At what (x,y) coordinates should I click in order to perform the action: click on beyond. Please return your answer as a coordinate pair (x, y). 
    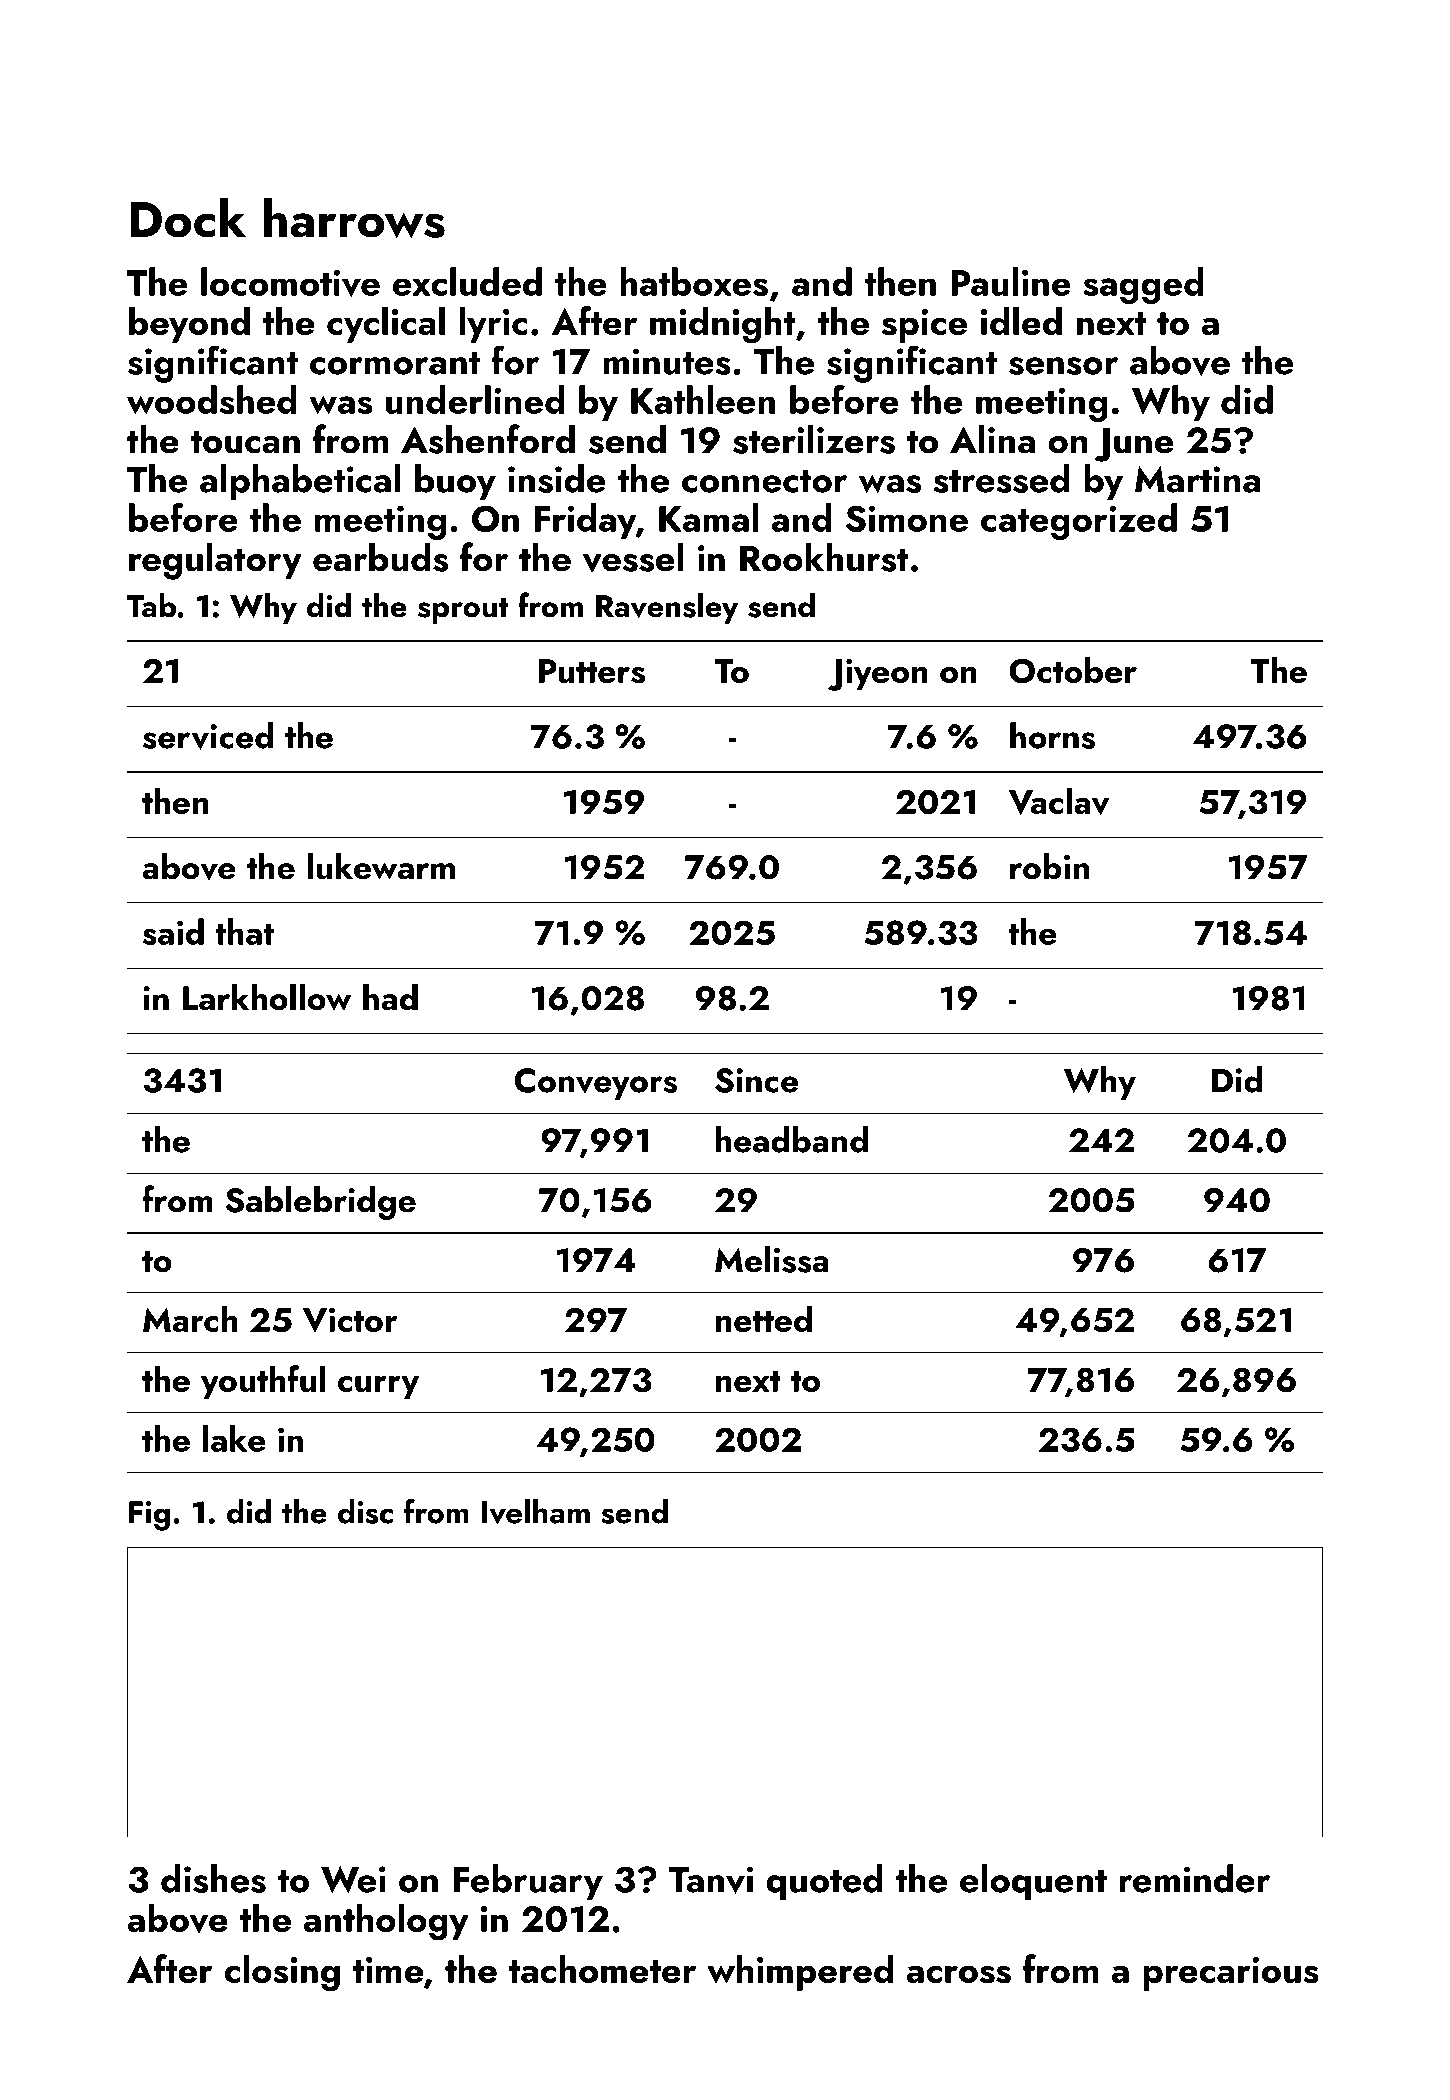
    Looking at the image, I should click on (189, 324).
